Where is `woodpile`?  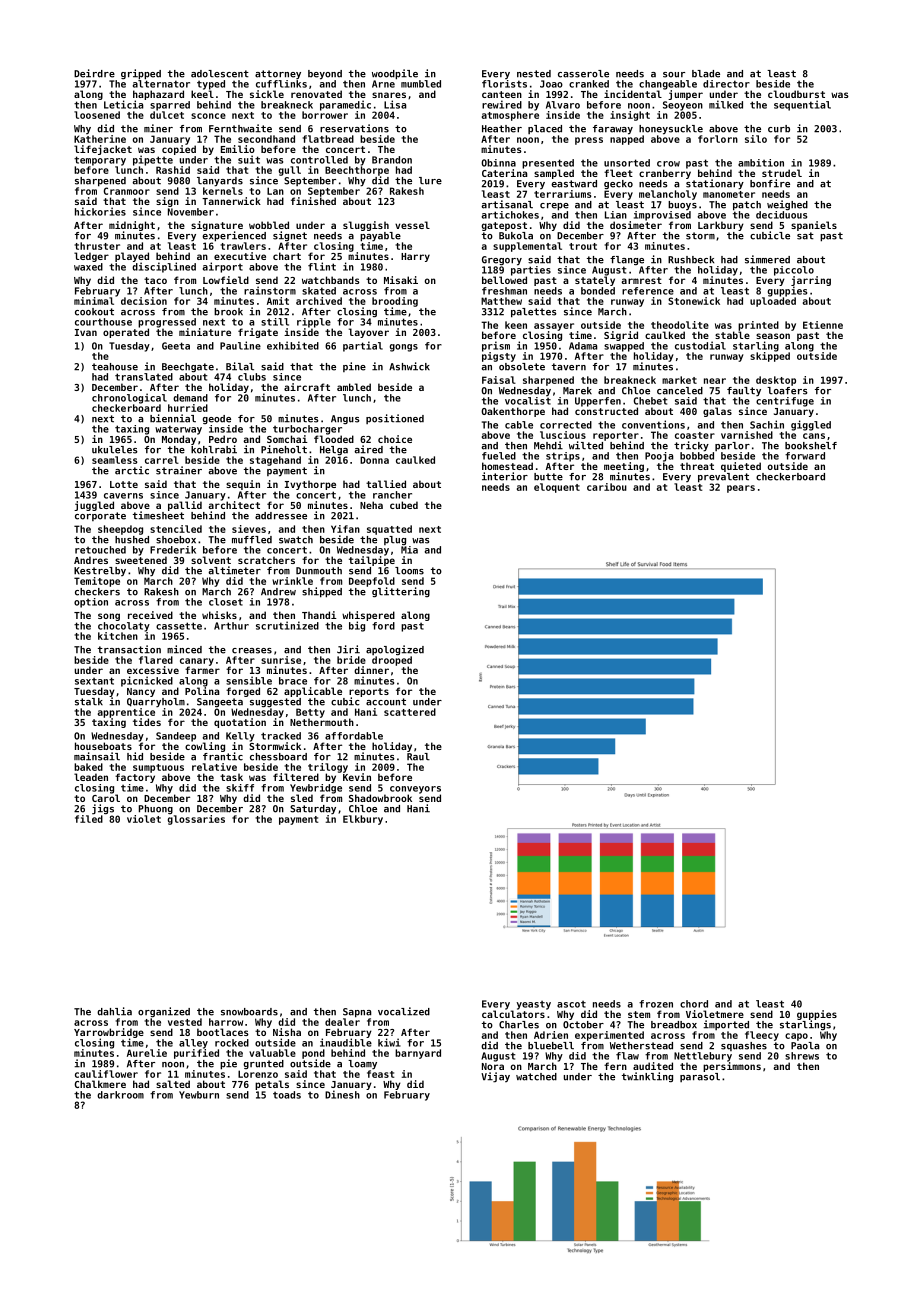 woodpile is located at coordinates (395, 74).
